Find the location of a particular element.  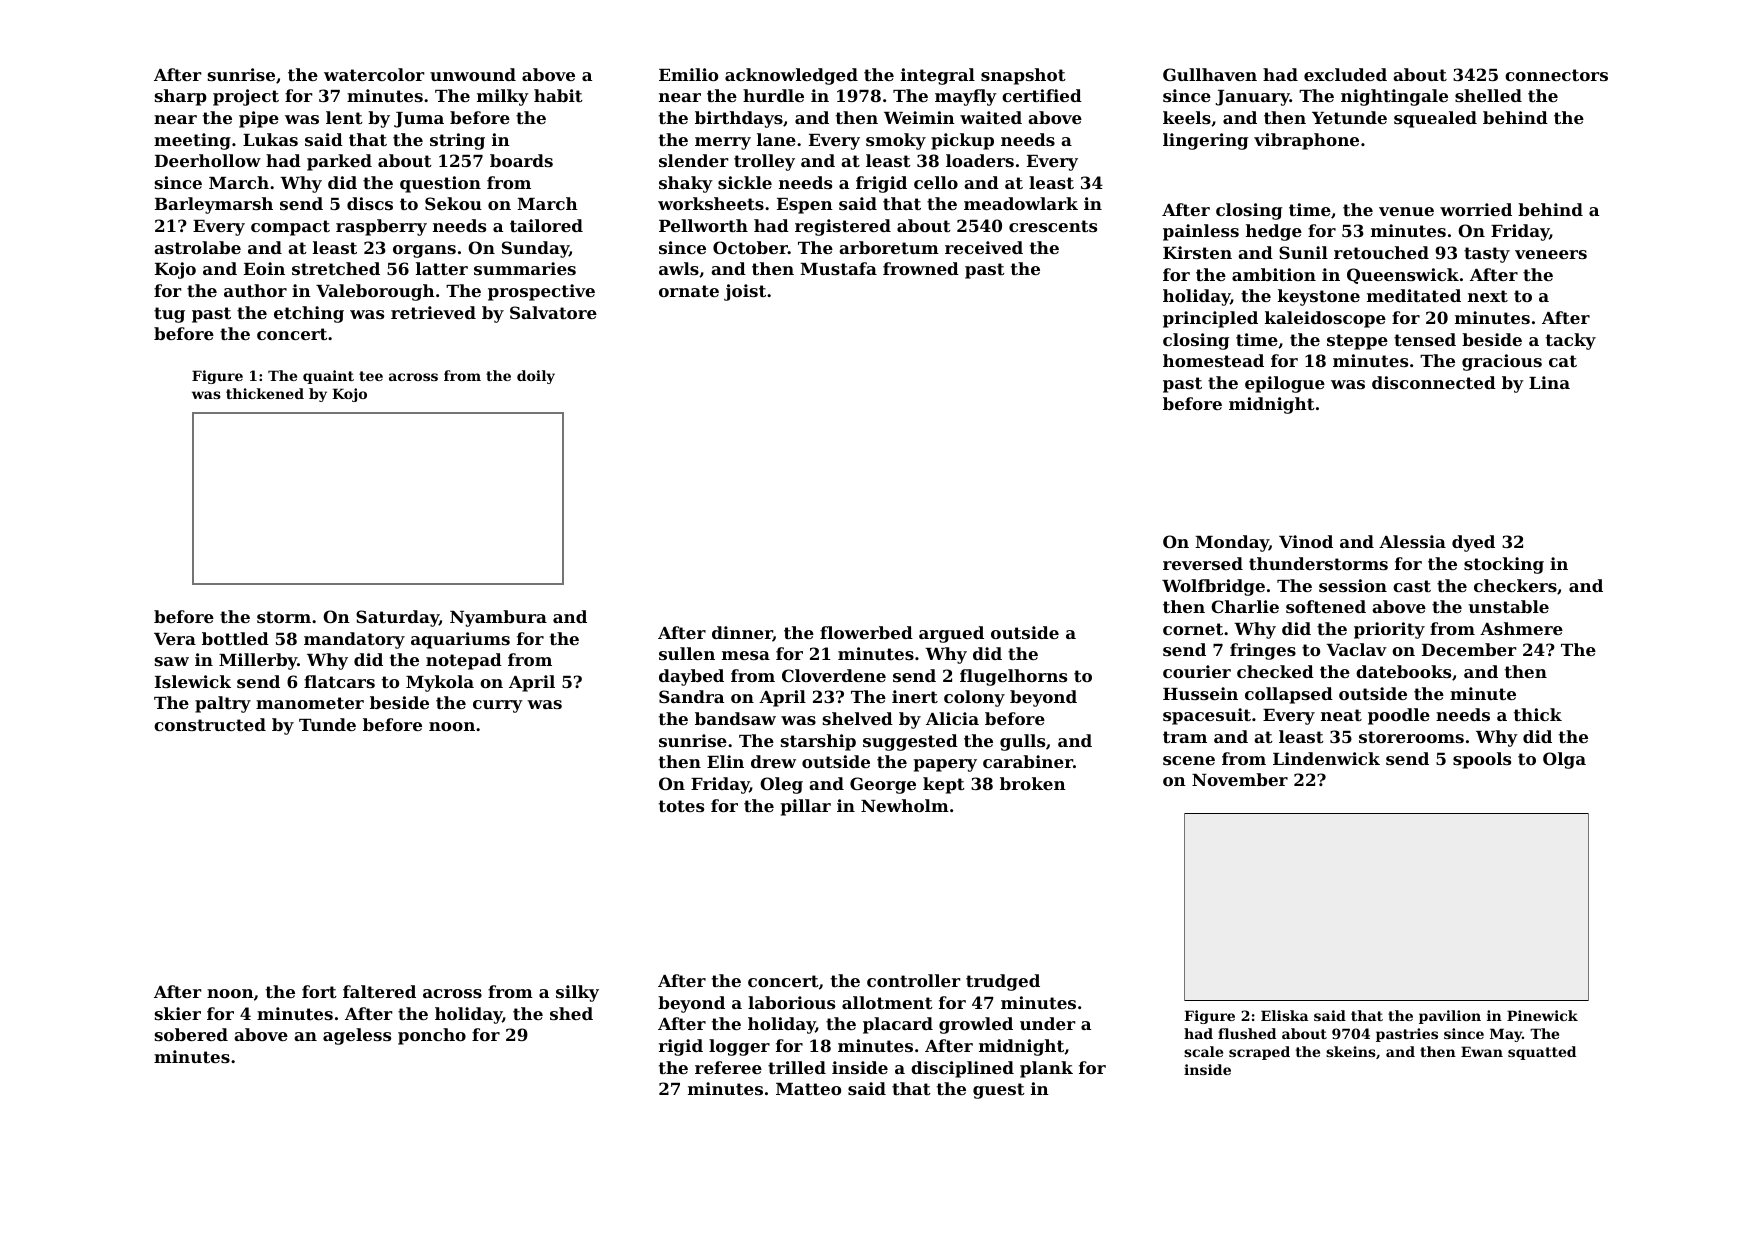

steppe is located at coordinates (1357, 342).
